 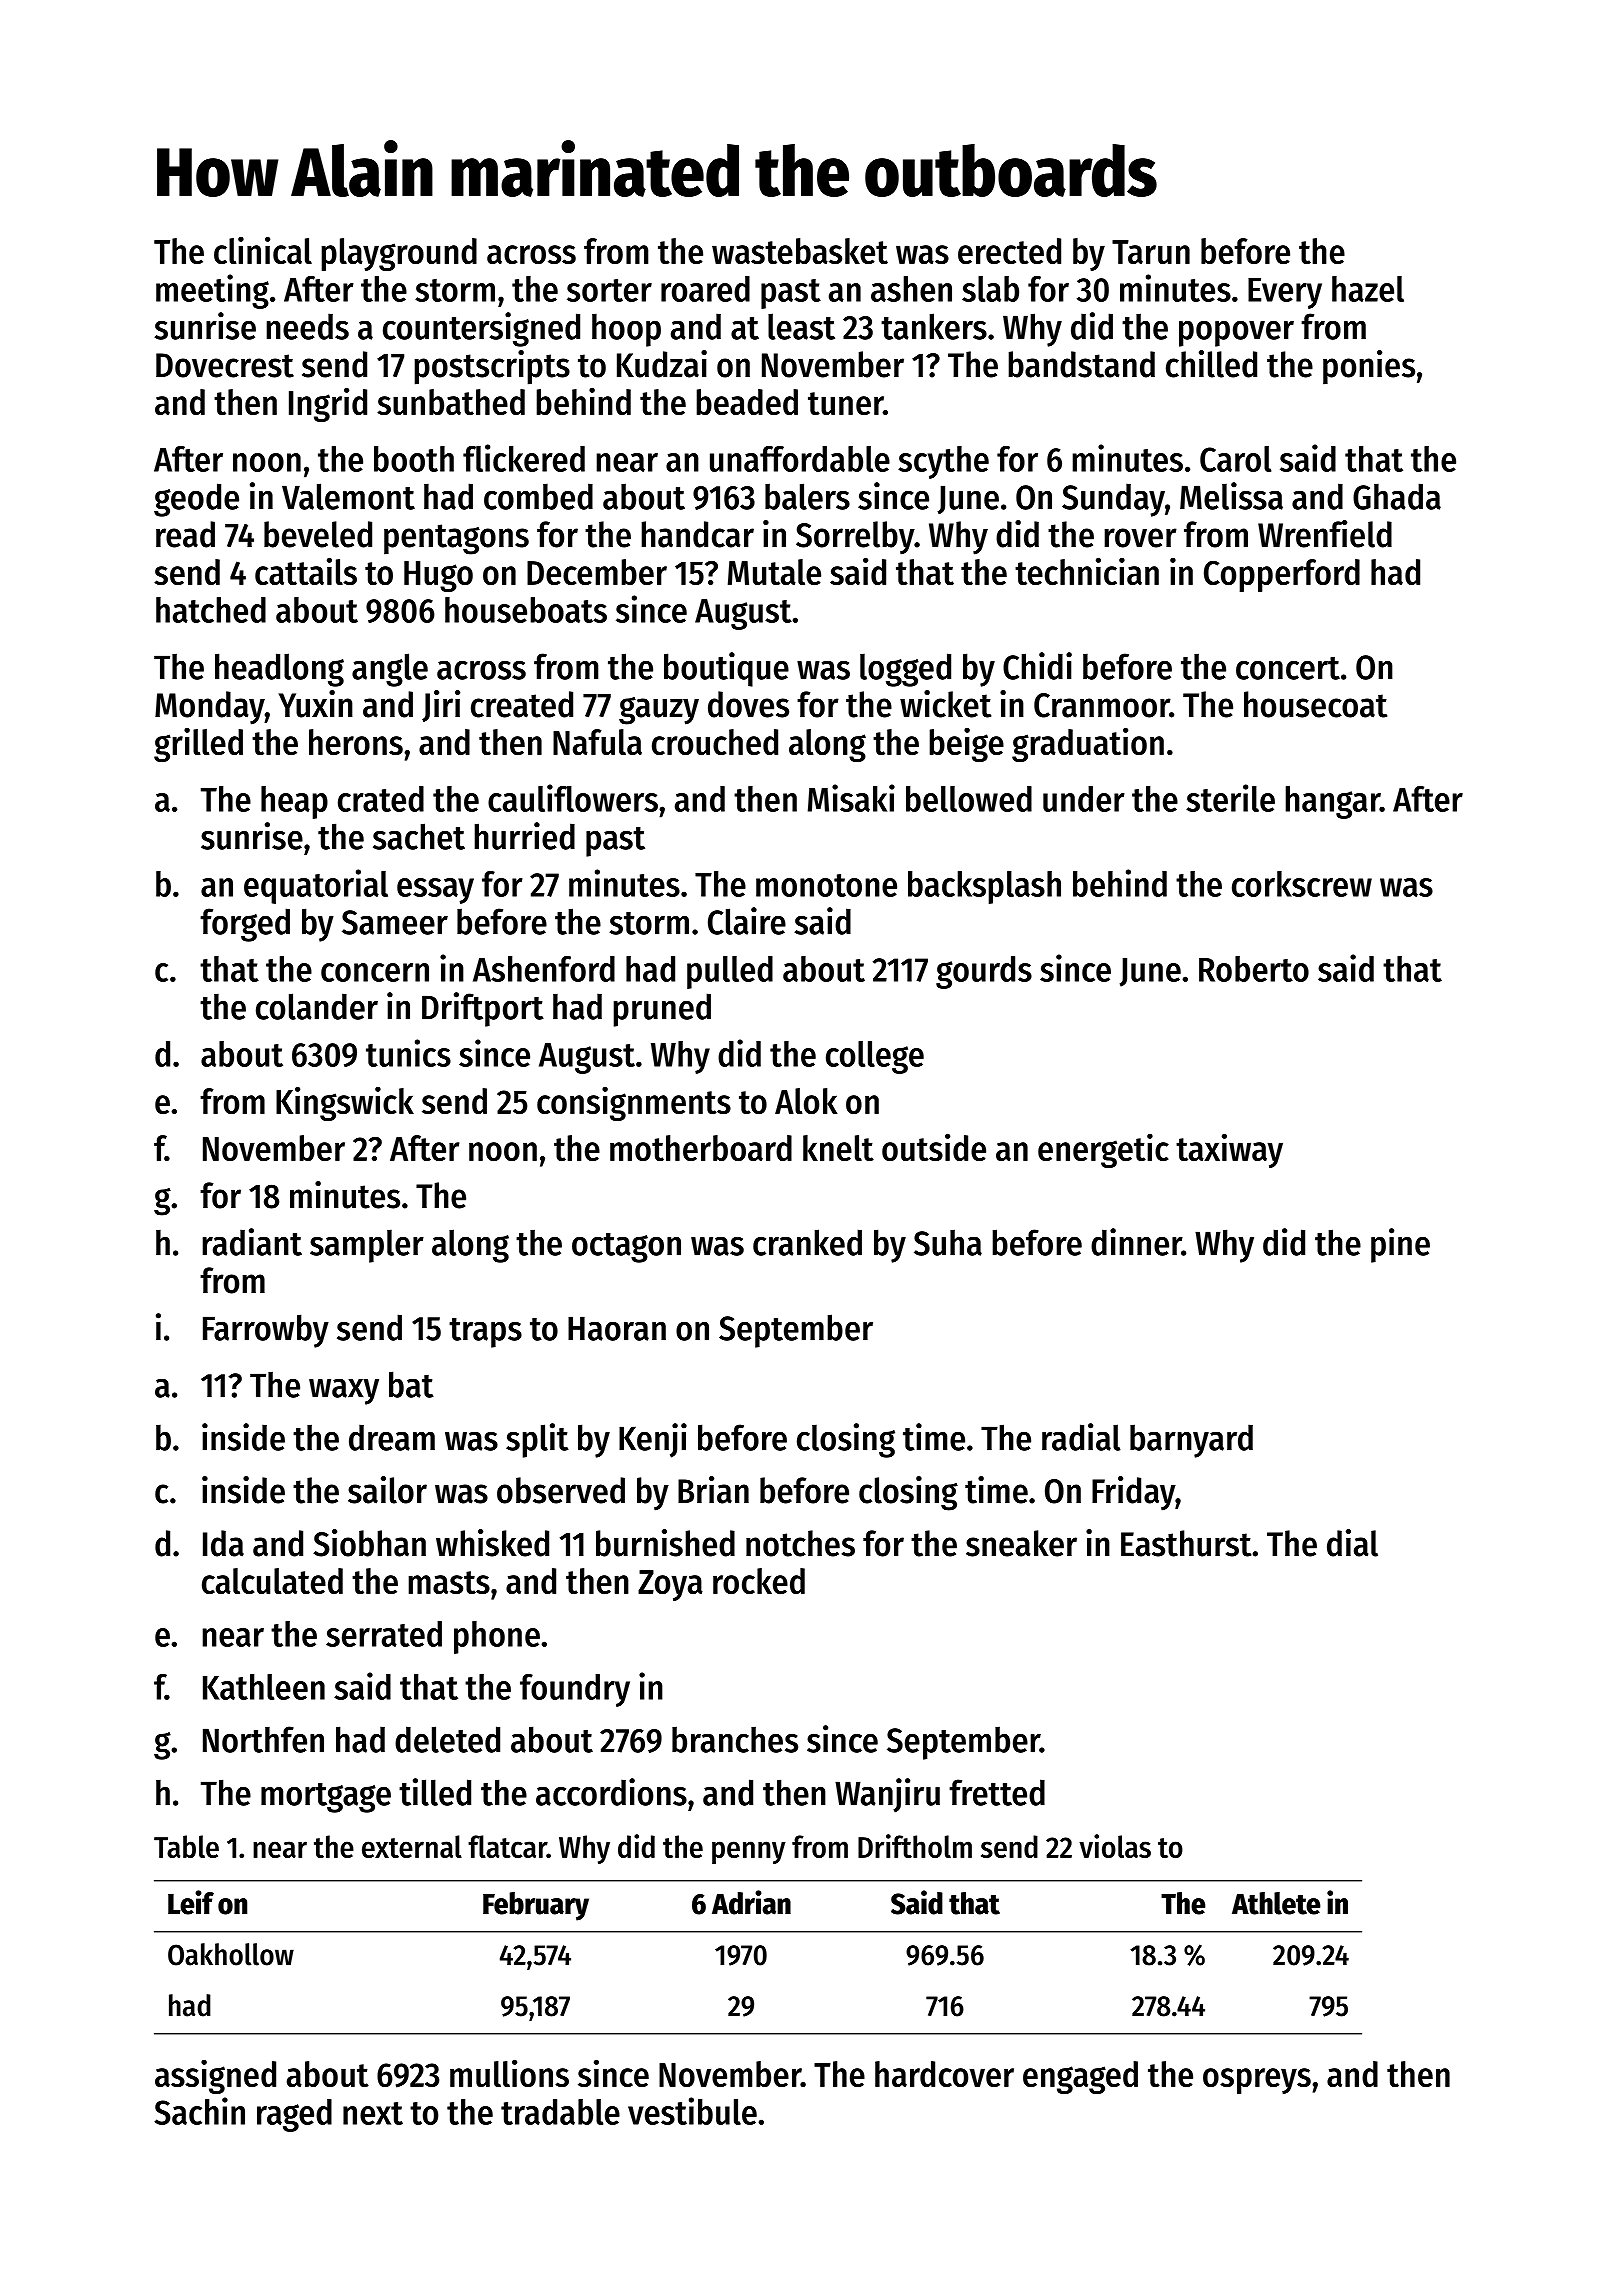 What do you see at coordinates (1151, 252) in the screenshot?
I see `Tarun` at bounding box center [1151, 252].
